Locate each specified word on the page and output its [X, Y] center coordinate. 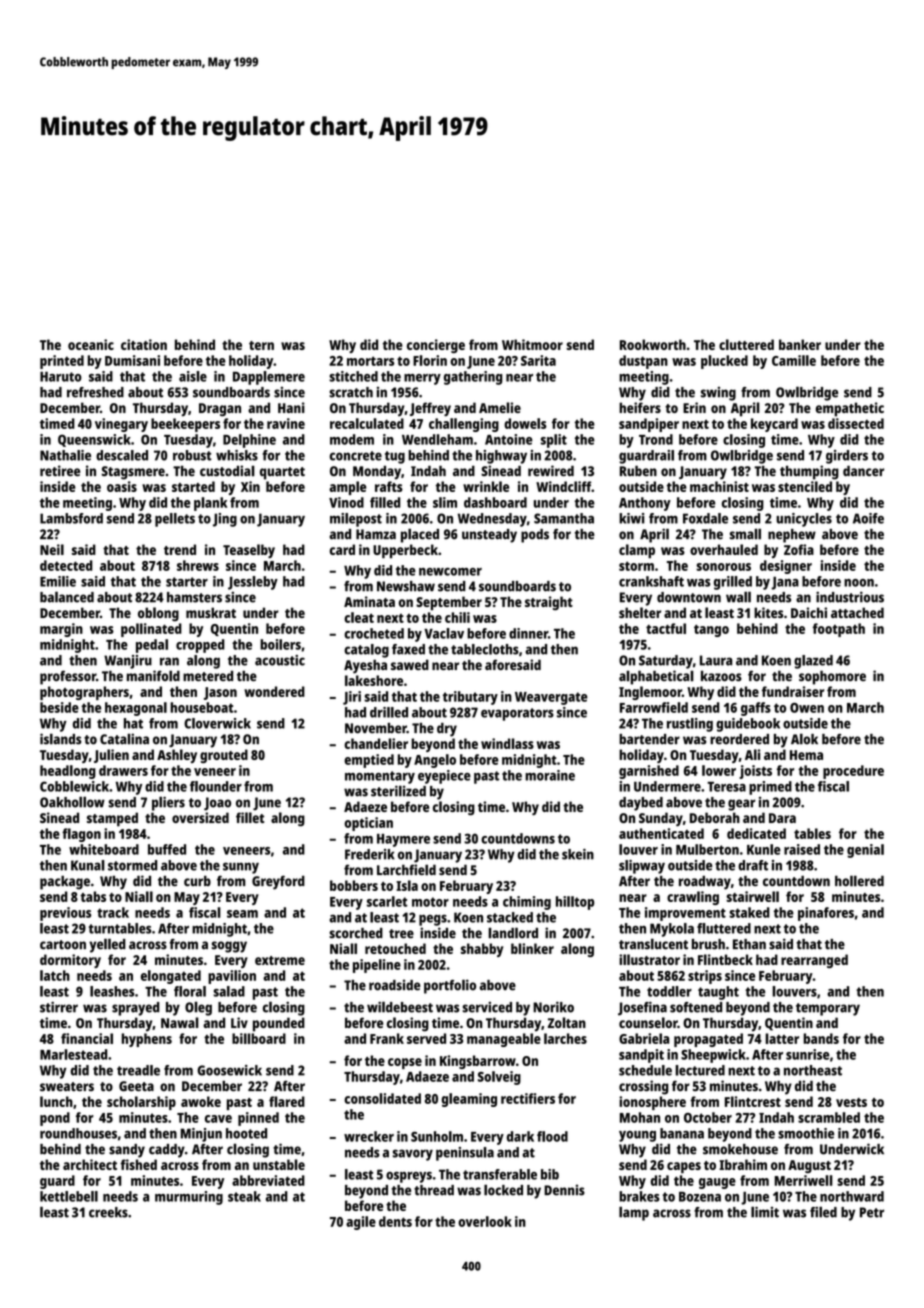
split [554, 441]
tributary [470, 698]
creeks [108, 1212]
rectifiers [528, 1098]
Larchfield [406, 870]
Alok [804, 739]
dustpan [643, 362]
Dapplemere [269, 378]
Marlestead [73, 1054]
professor [68, 677]
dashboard [495, 502]
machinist [719, 486]
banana [682, 1133]
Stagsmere [133, 473]
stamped [112, 819]
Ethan [749, 944]
